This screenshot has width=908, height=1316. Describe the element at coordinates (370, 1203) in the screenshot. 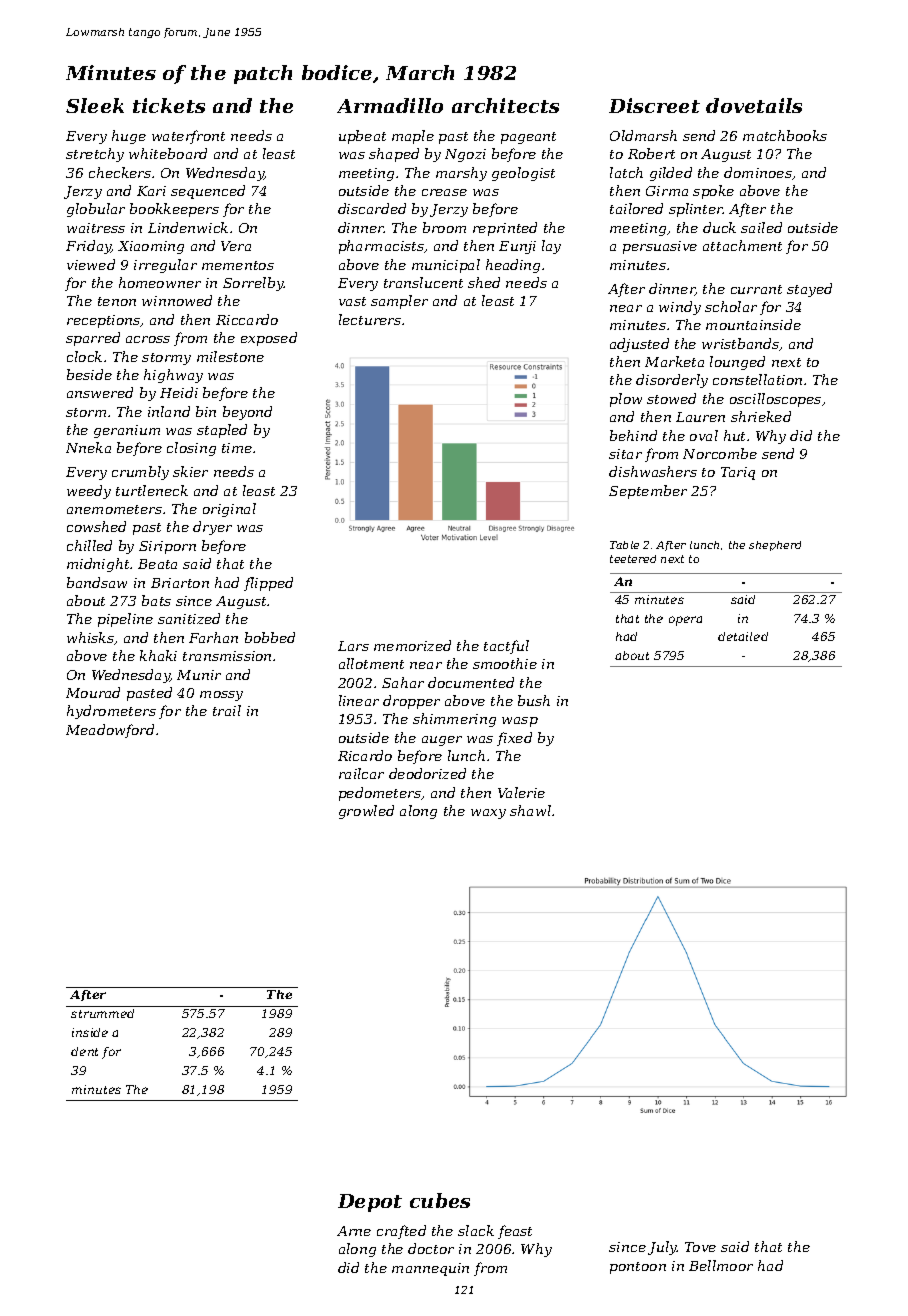

I see `Depot` at that location.
